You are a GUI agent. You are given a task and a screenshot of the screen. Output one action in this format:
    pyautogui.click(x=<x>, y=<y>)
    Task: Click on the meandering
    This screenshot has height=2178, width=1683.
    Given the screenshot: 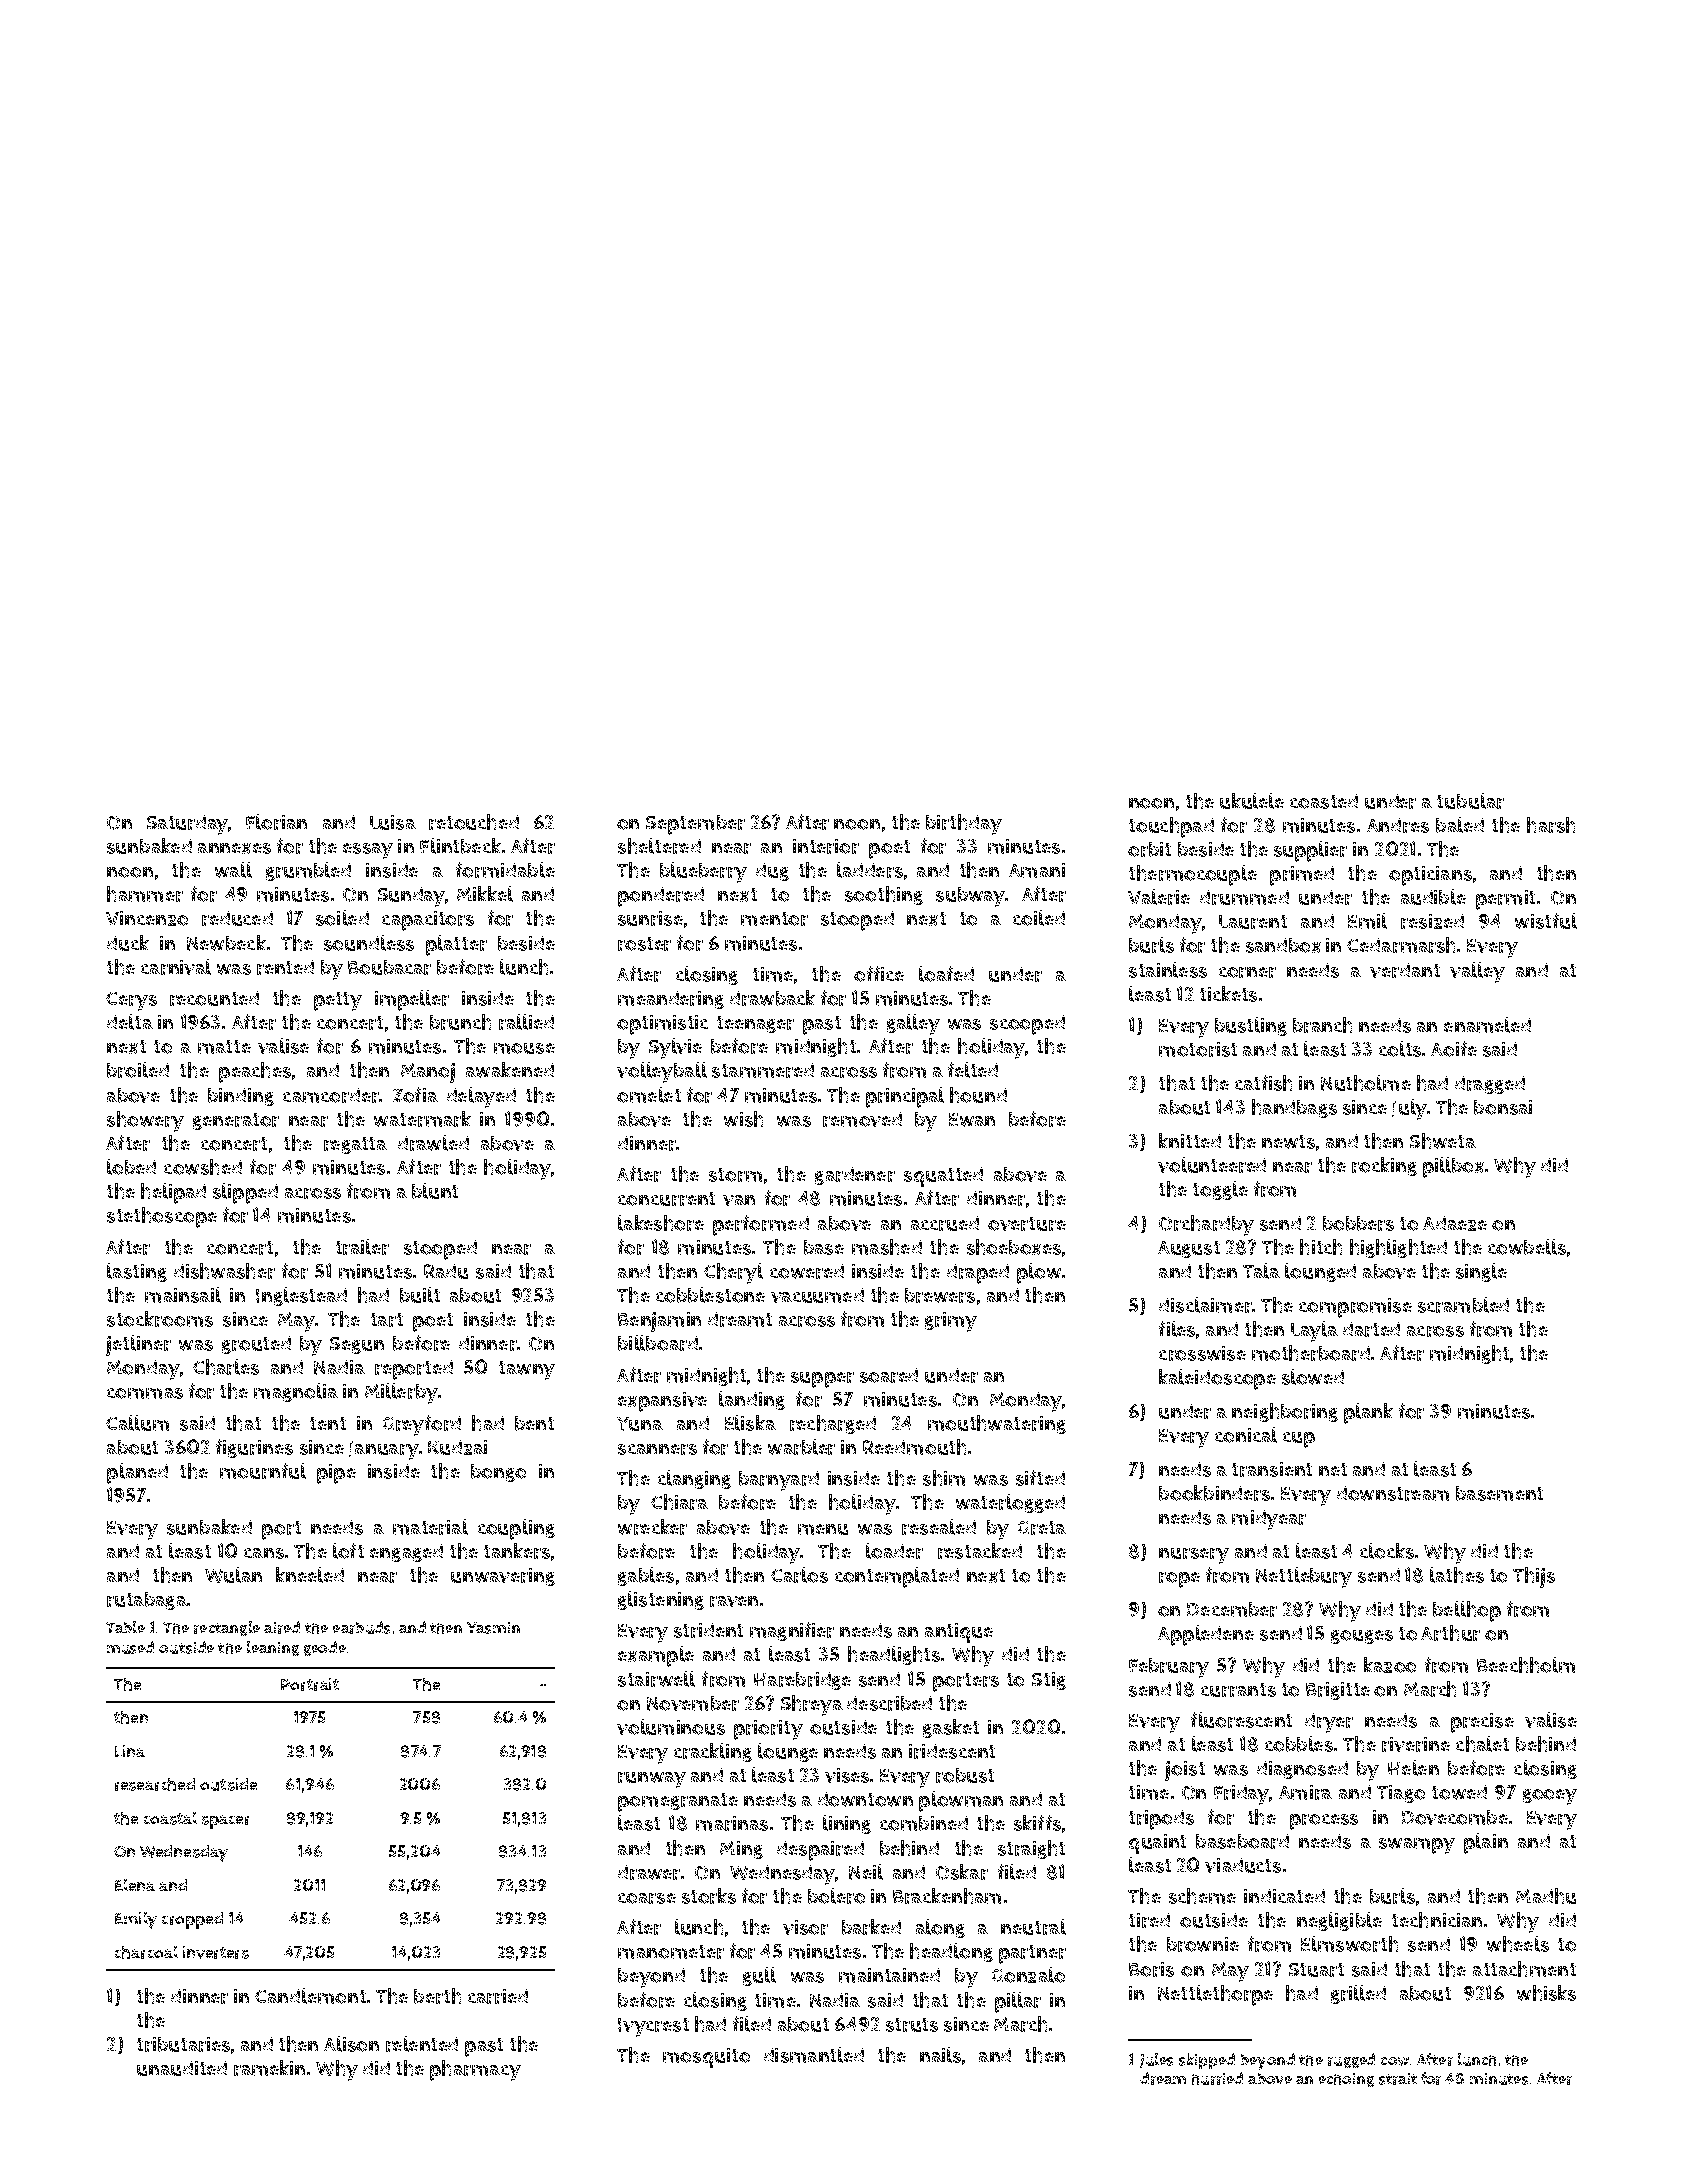 What is the action you would take?
    pyautogui.click(x=671, y=1000)
